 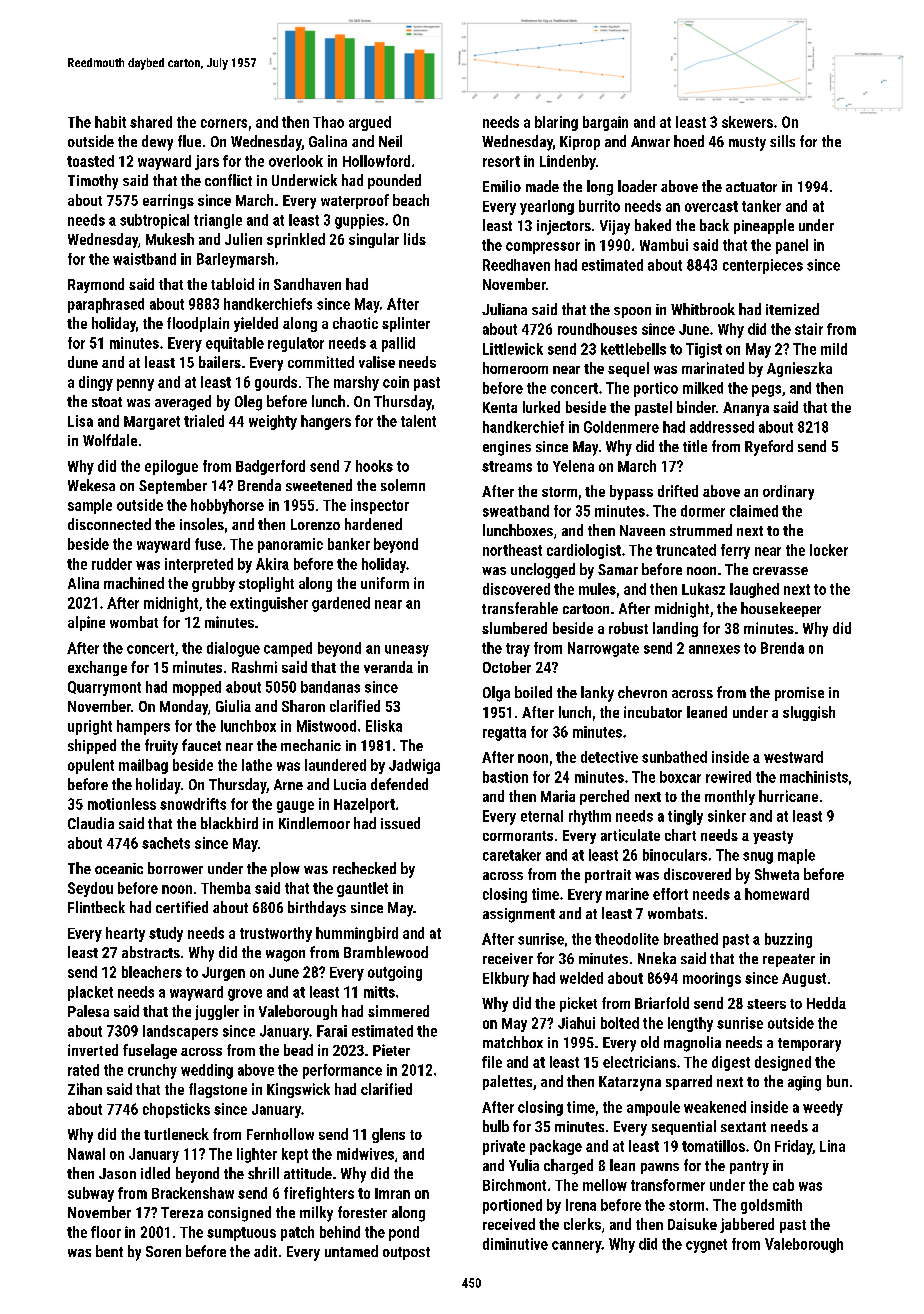 I want to click on hoed, so click(x=689, y=141).
